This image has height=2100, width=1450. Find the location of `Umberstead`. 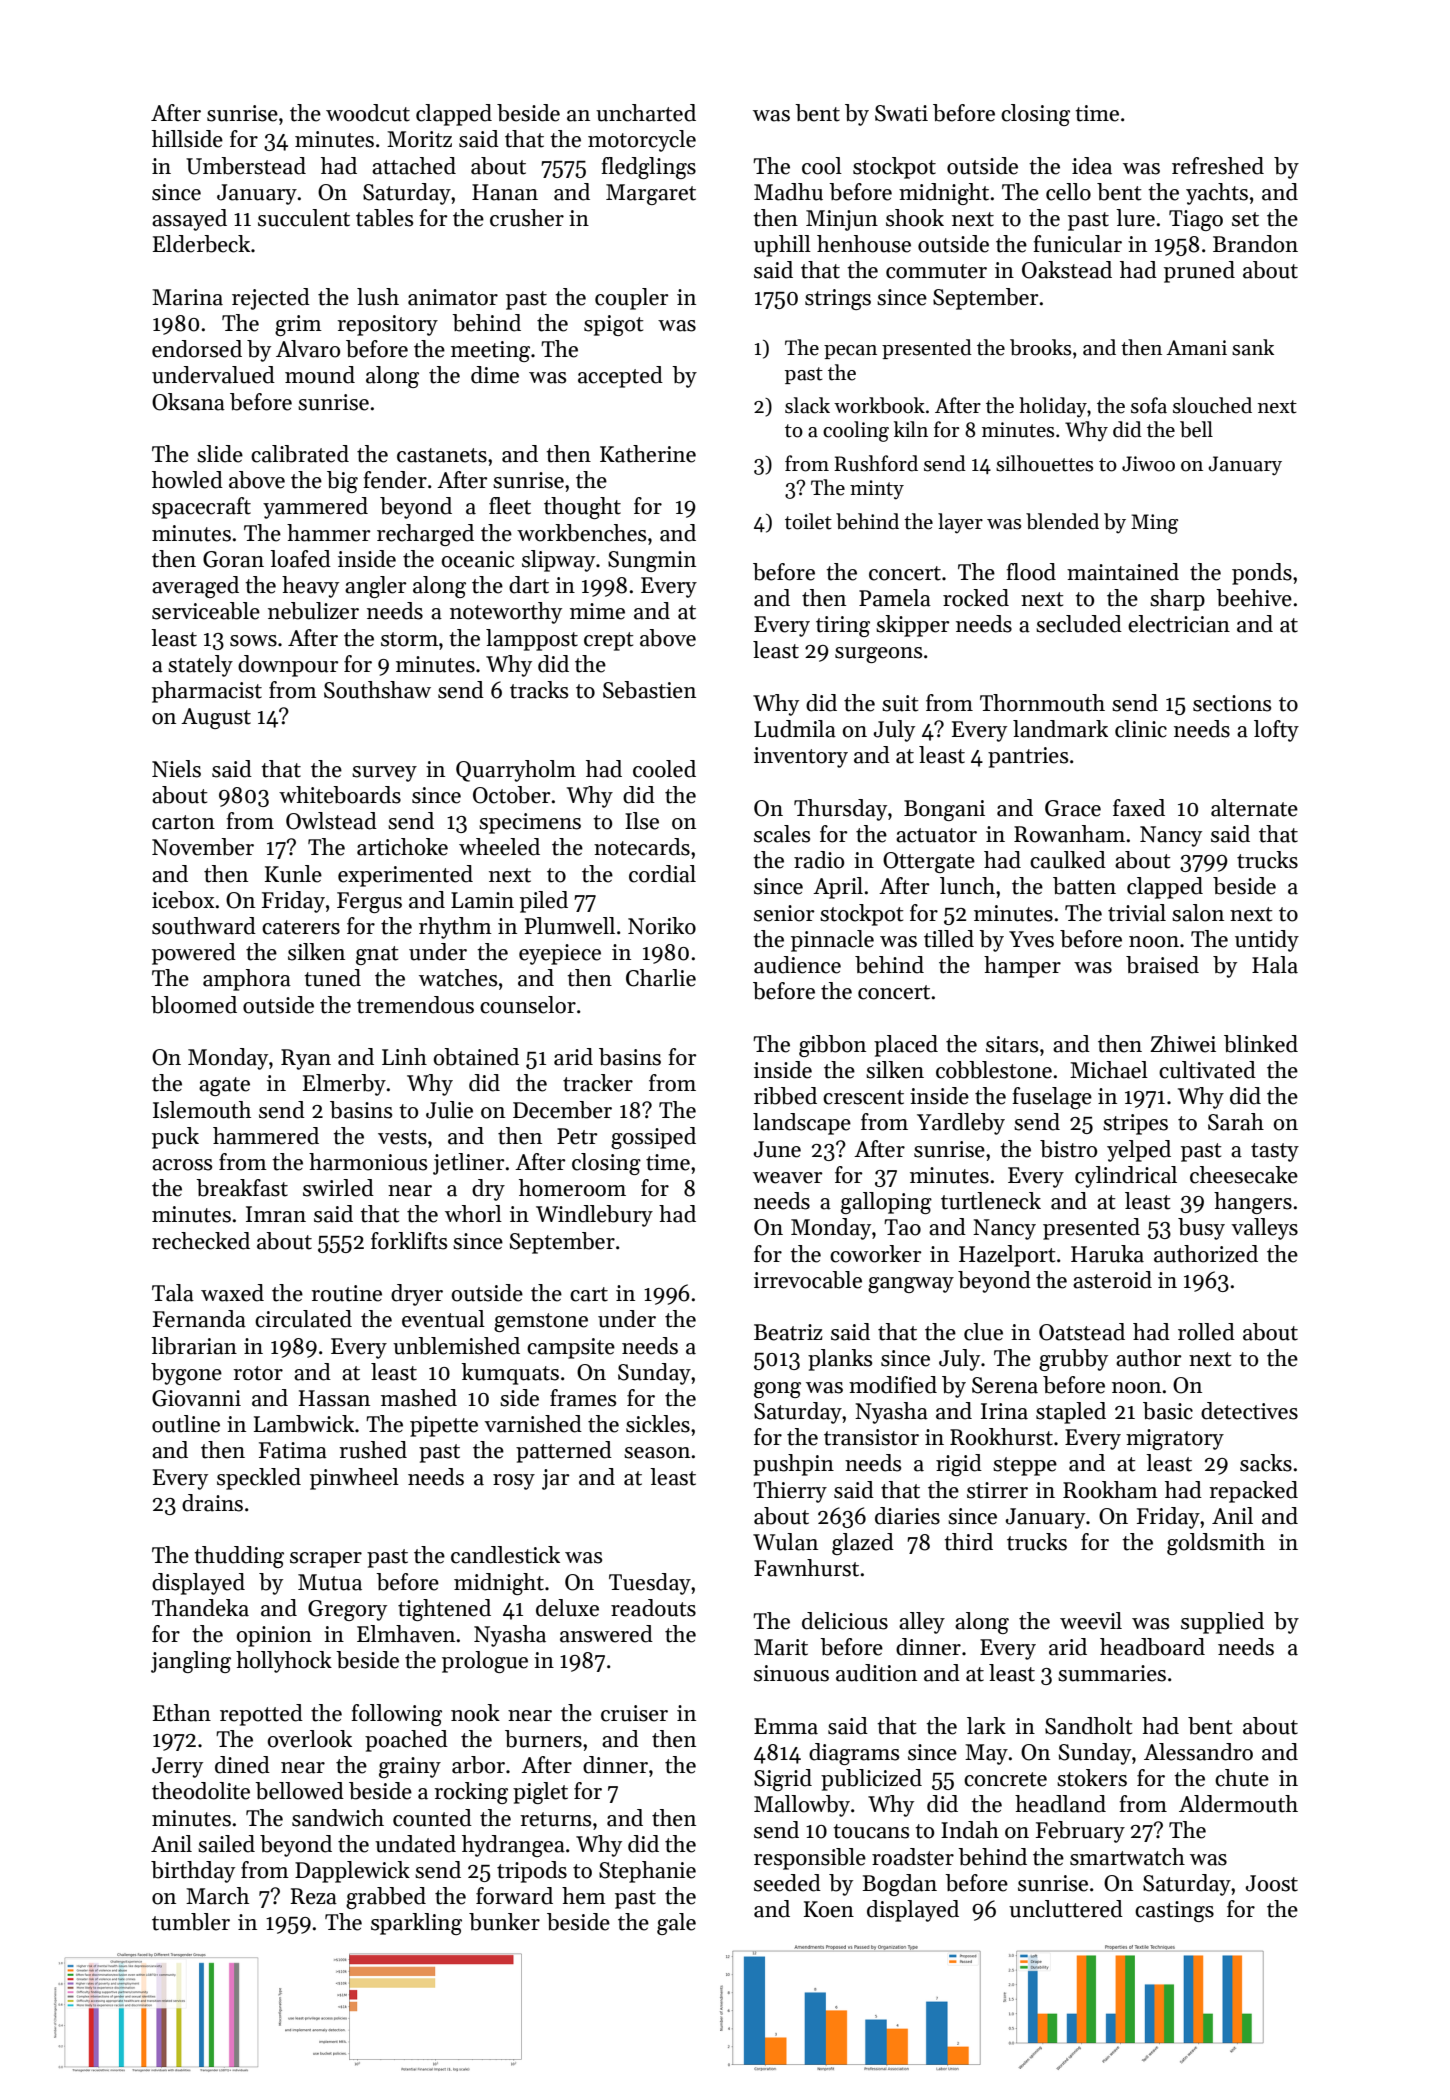

Umberstead is located at coordinates (246, 166).
